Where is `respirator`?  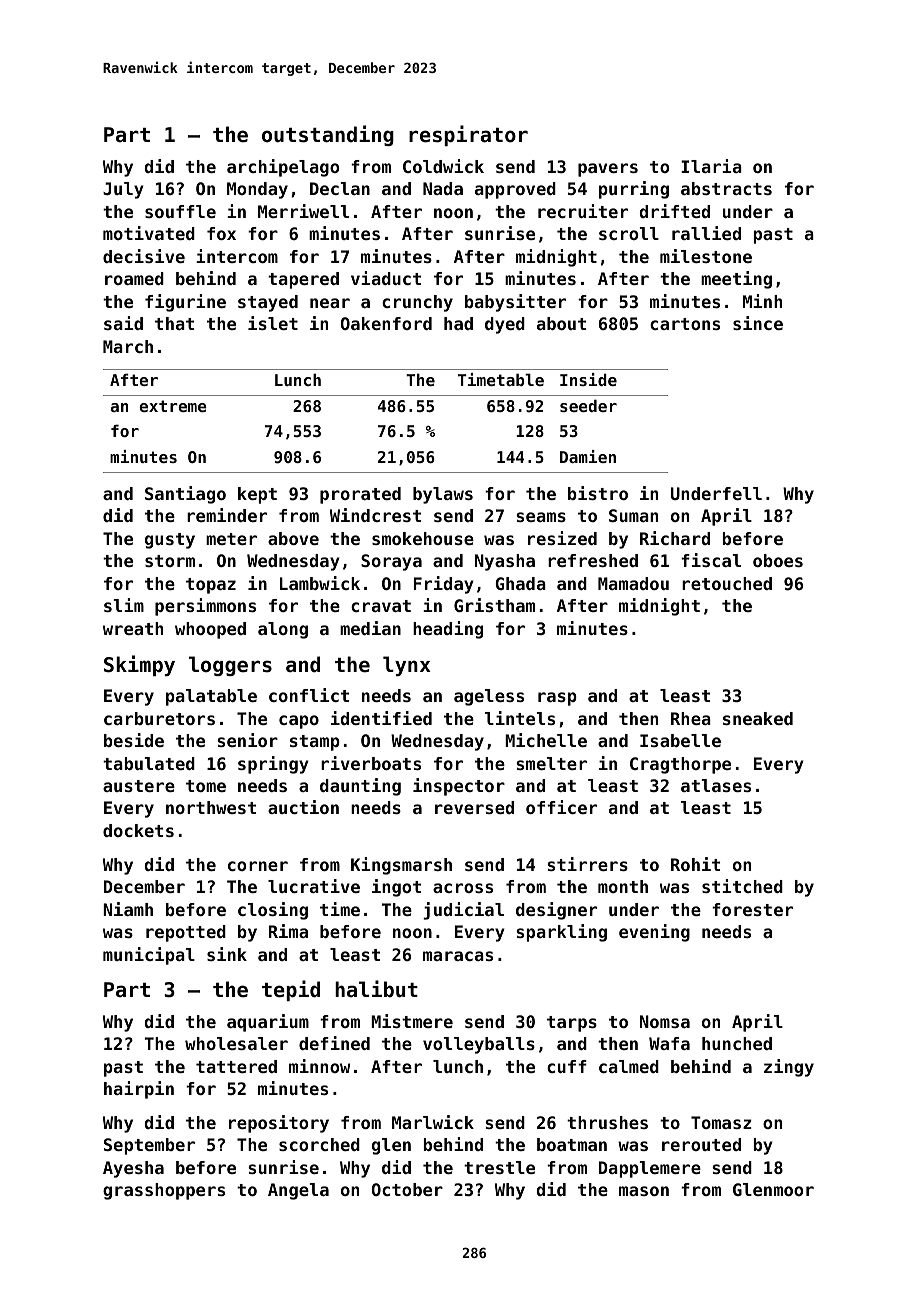 respirator is located at coordinates (468, 135).
